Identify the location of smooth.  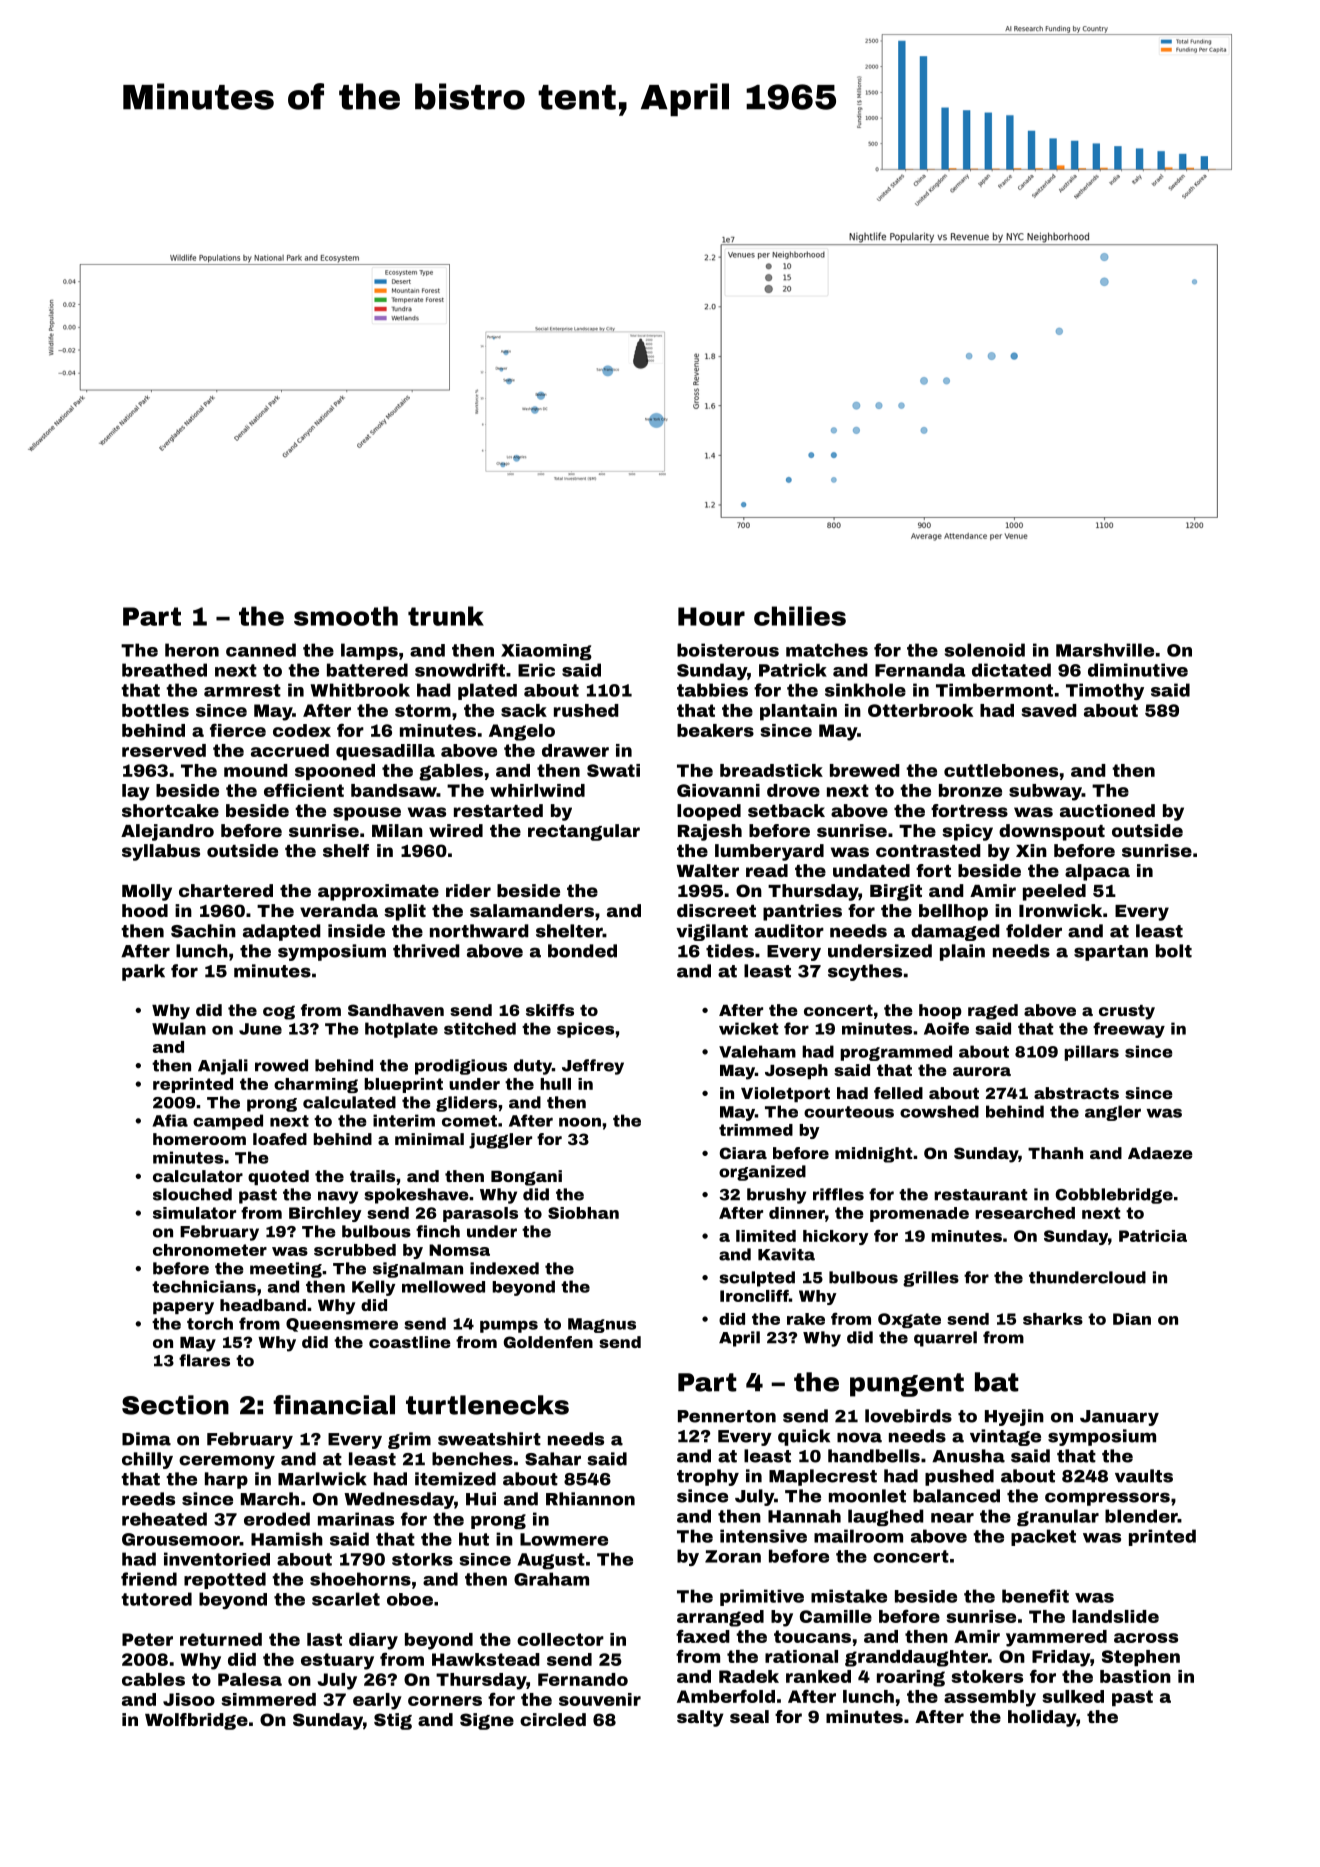
(346, 616).
